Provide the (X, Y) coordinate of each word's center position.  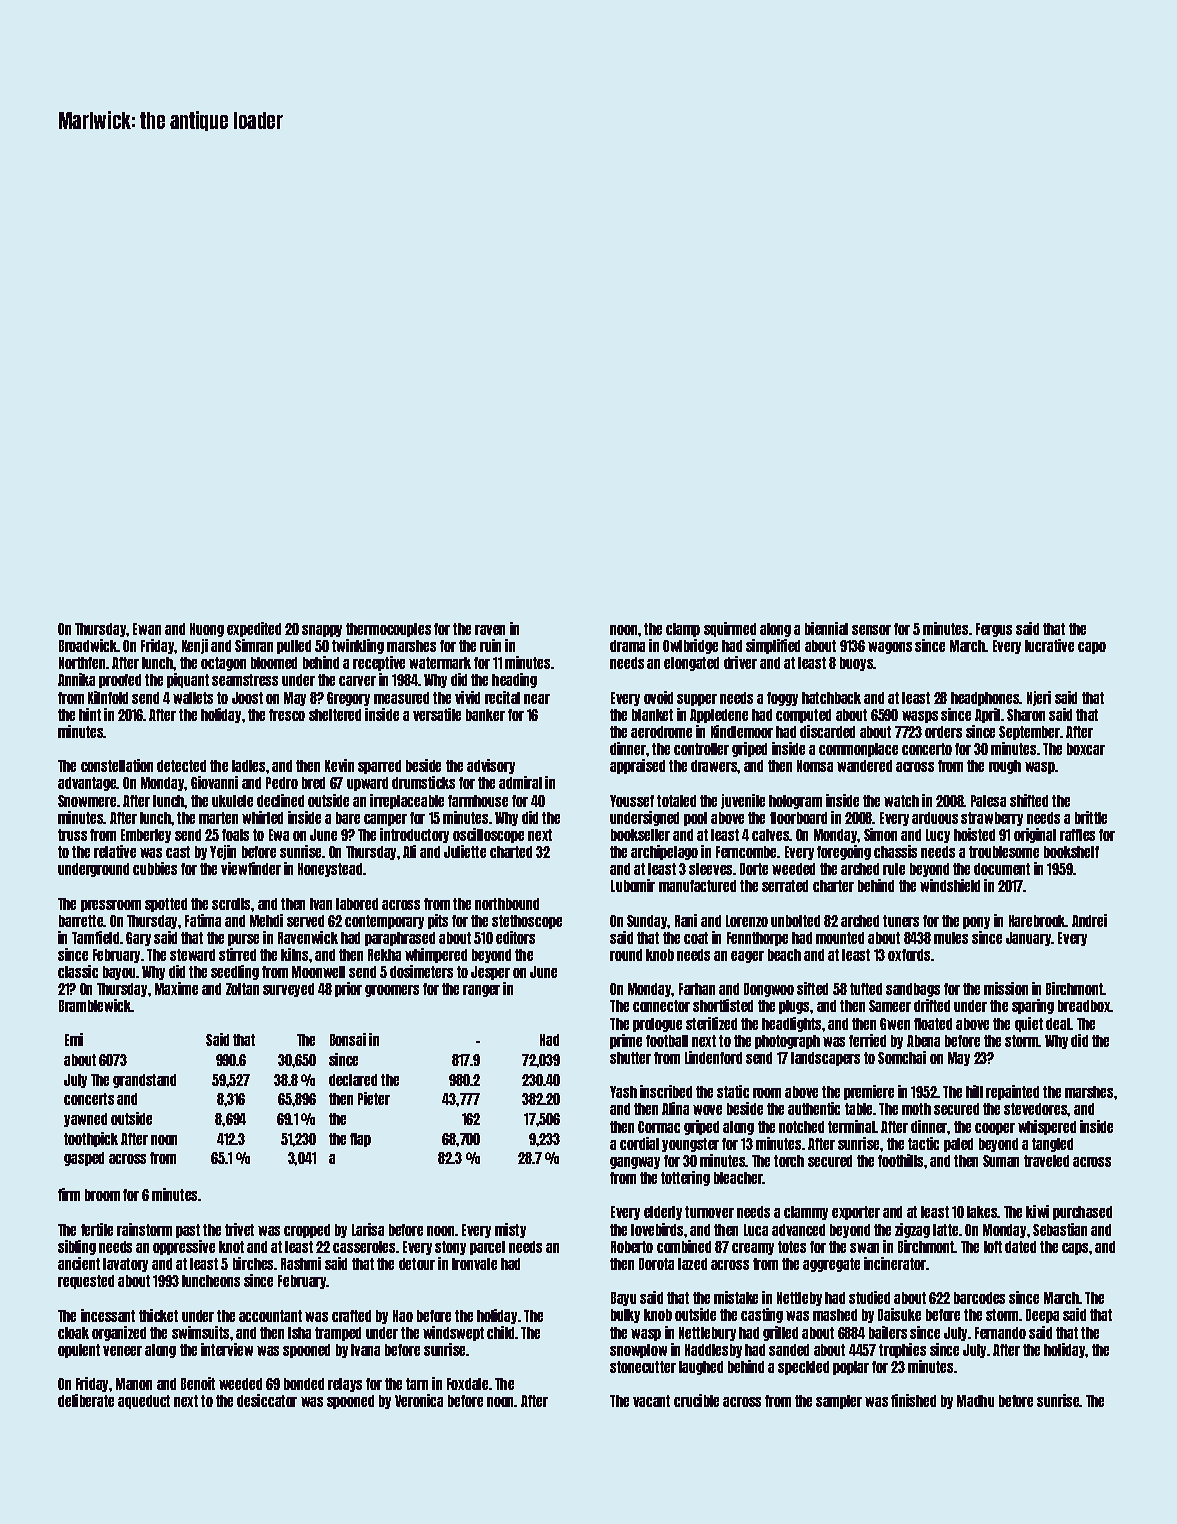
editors (515, 937)
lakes (982, 1212)
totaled (676, 801)
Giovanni (214, 782)
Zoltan (242, 989)
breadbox (1084, 1006)
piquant (188, 680)
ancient (79, 1263)
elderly (663, 1213)
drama (627, 646)
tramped (338, 1334)
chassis (895, 851)
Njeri (1039, 698)
